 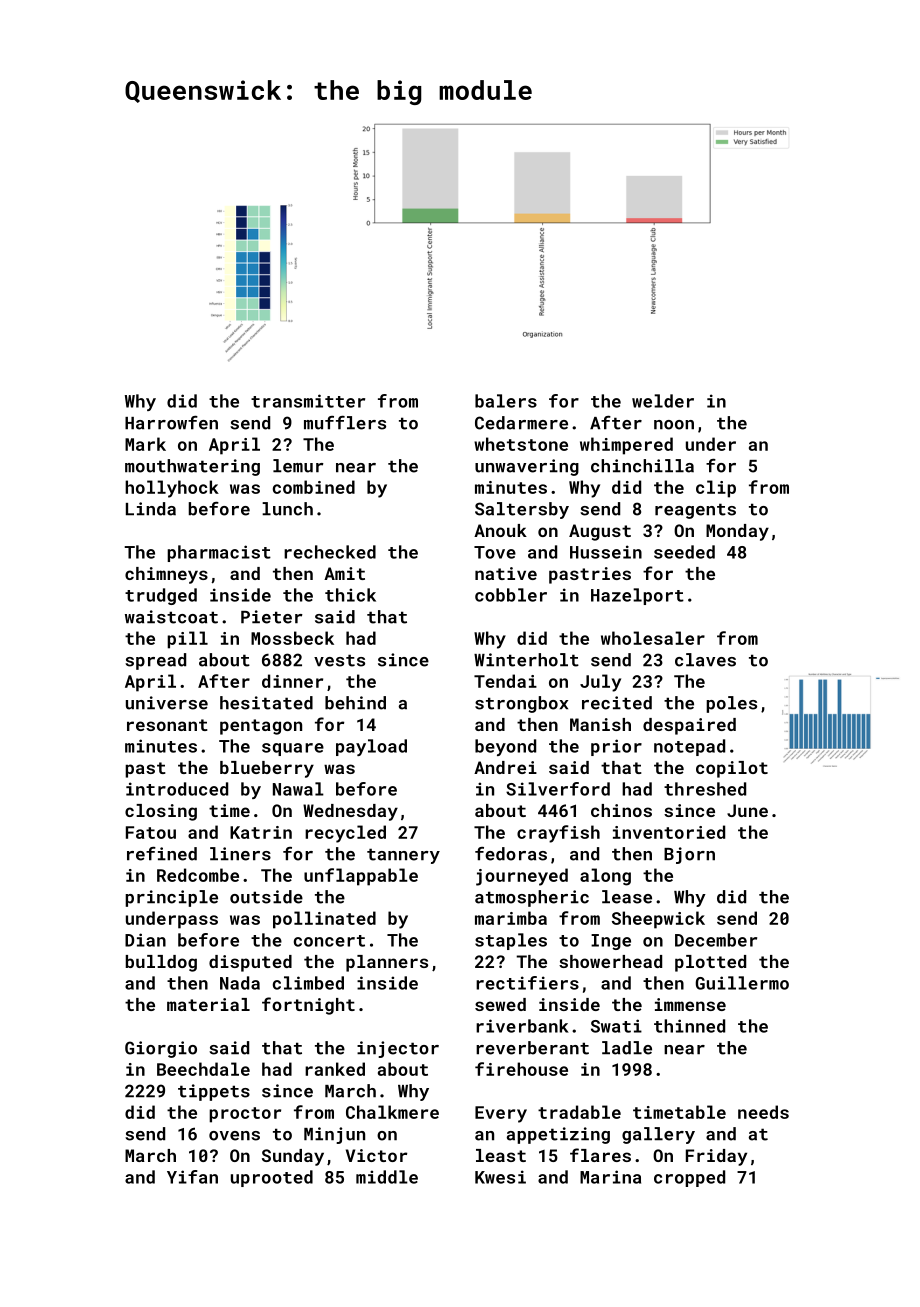 I want to click on Anouk, so click(x=500, y=530).
